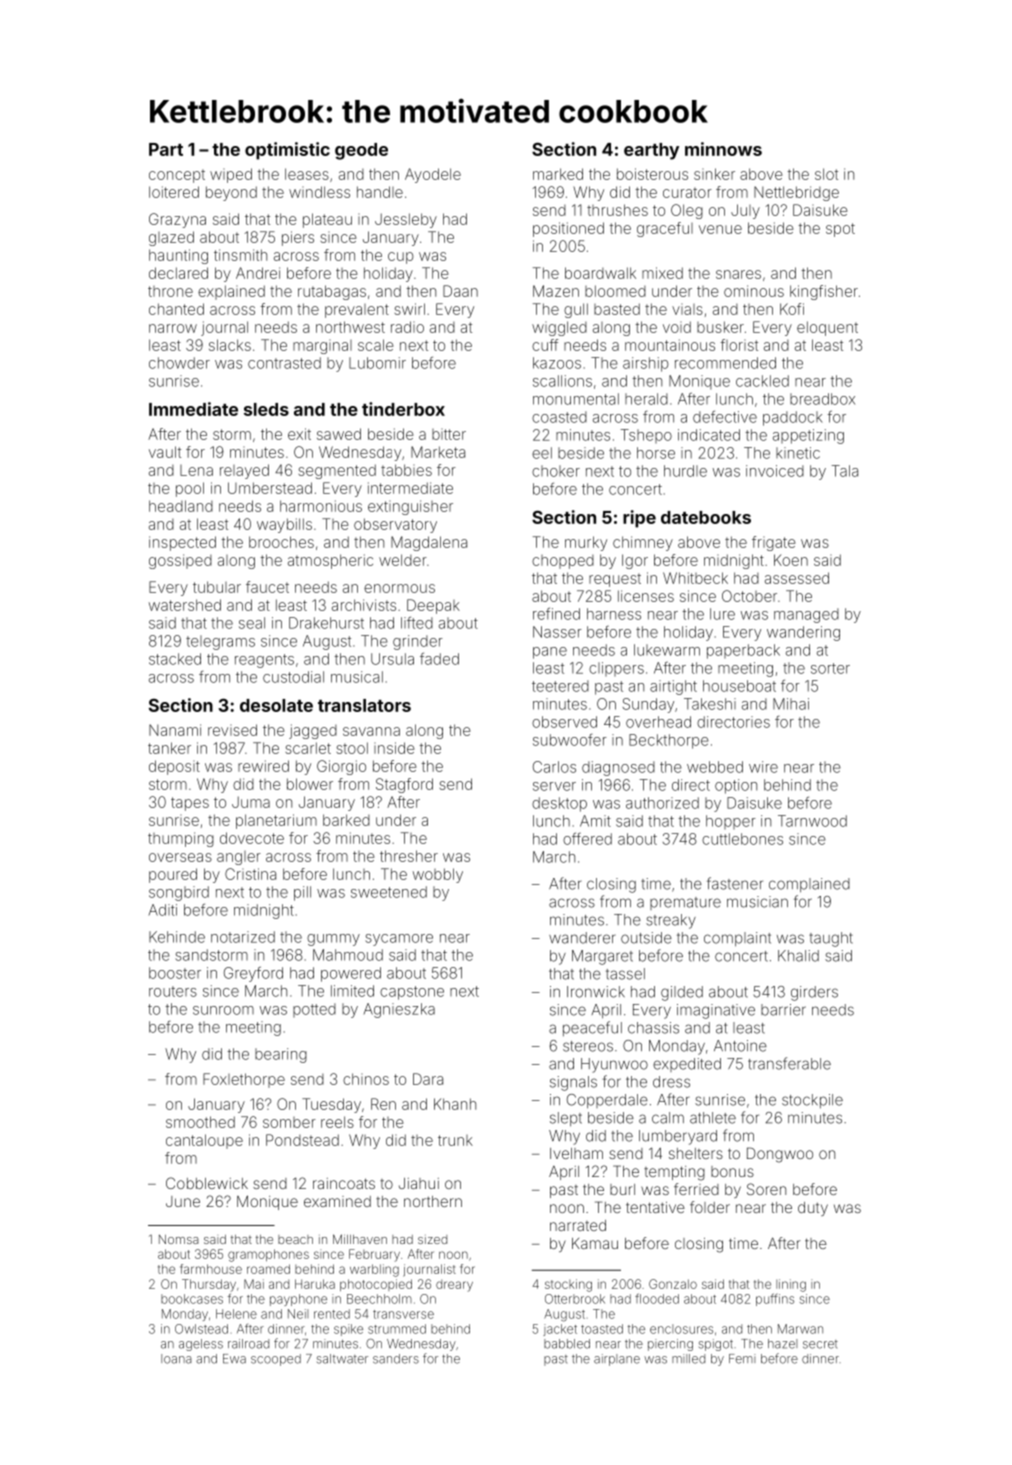 This page has width=1012, height=1465. What do you see at coordinates (742, 1359) in the page?
I see `Femi` at bounding box center [742, 1359].
